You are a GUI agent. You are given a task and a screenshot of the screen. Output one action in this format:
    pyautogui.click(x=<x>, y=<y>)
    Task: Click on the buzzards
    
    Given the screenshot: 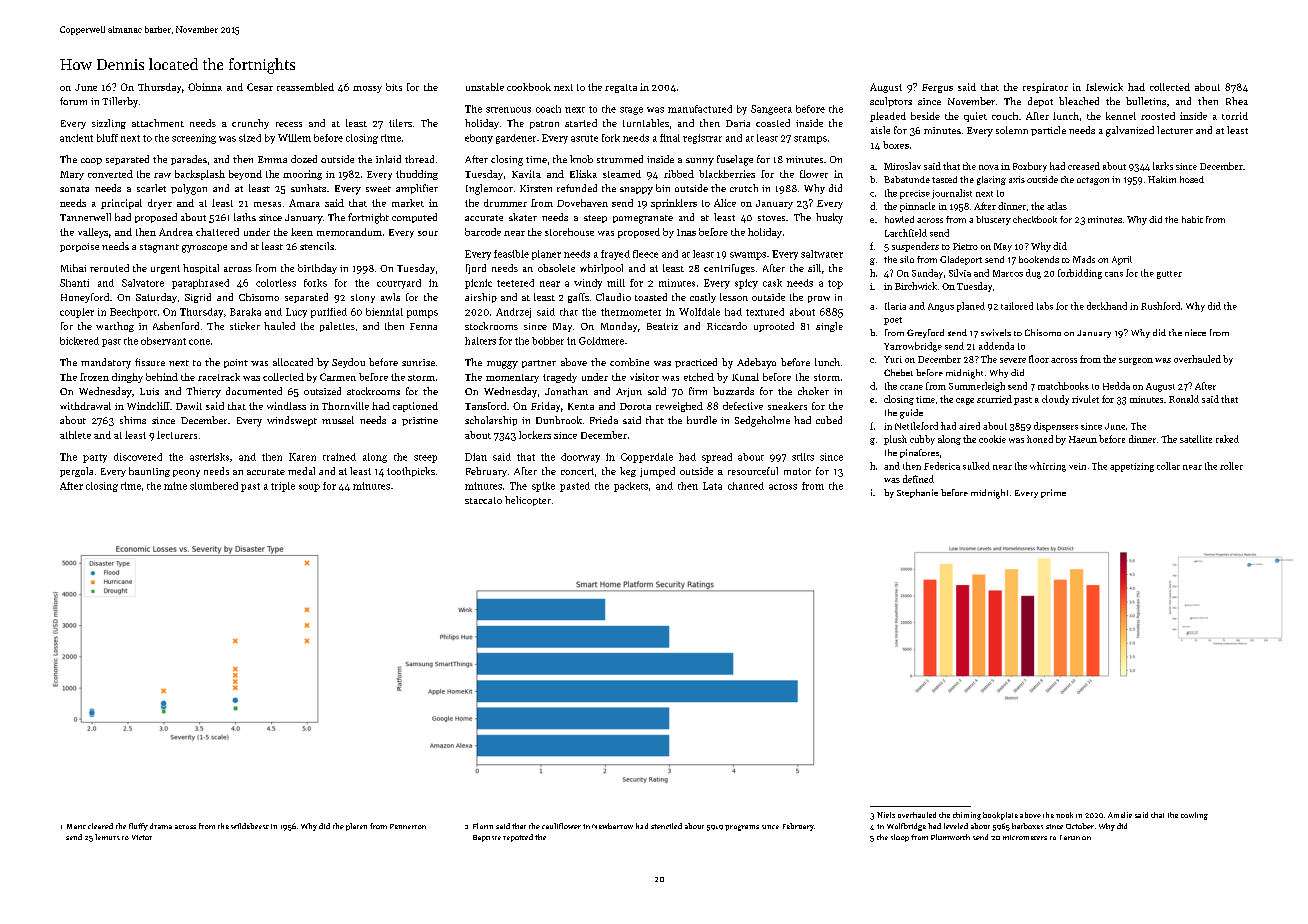 What is the action you would take?
    pyautogui.click(x=733, y=391)
